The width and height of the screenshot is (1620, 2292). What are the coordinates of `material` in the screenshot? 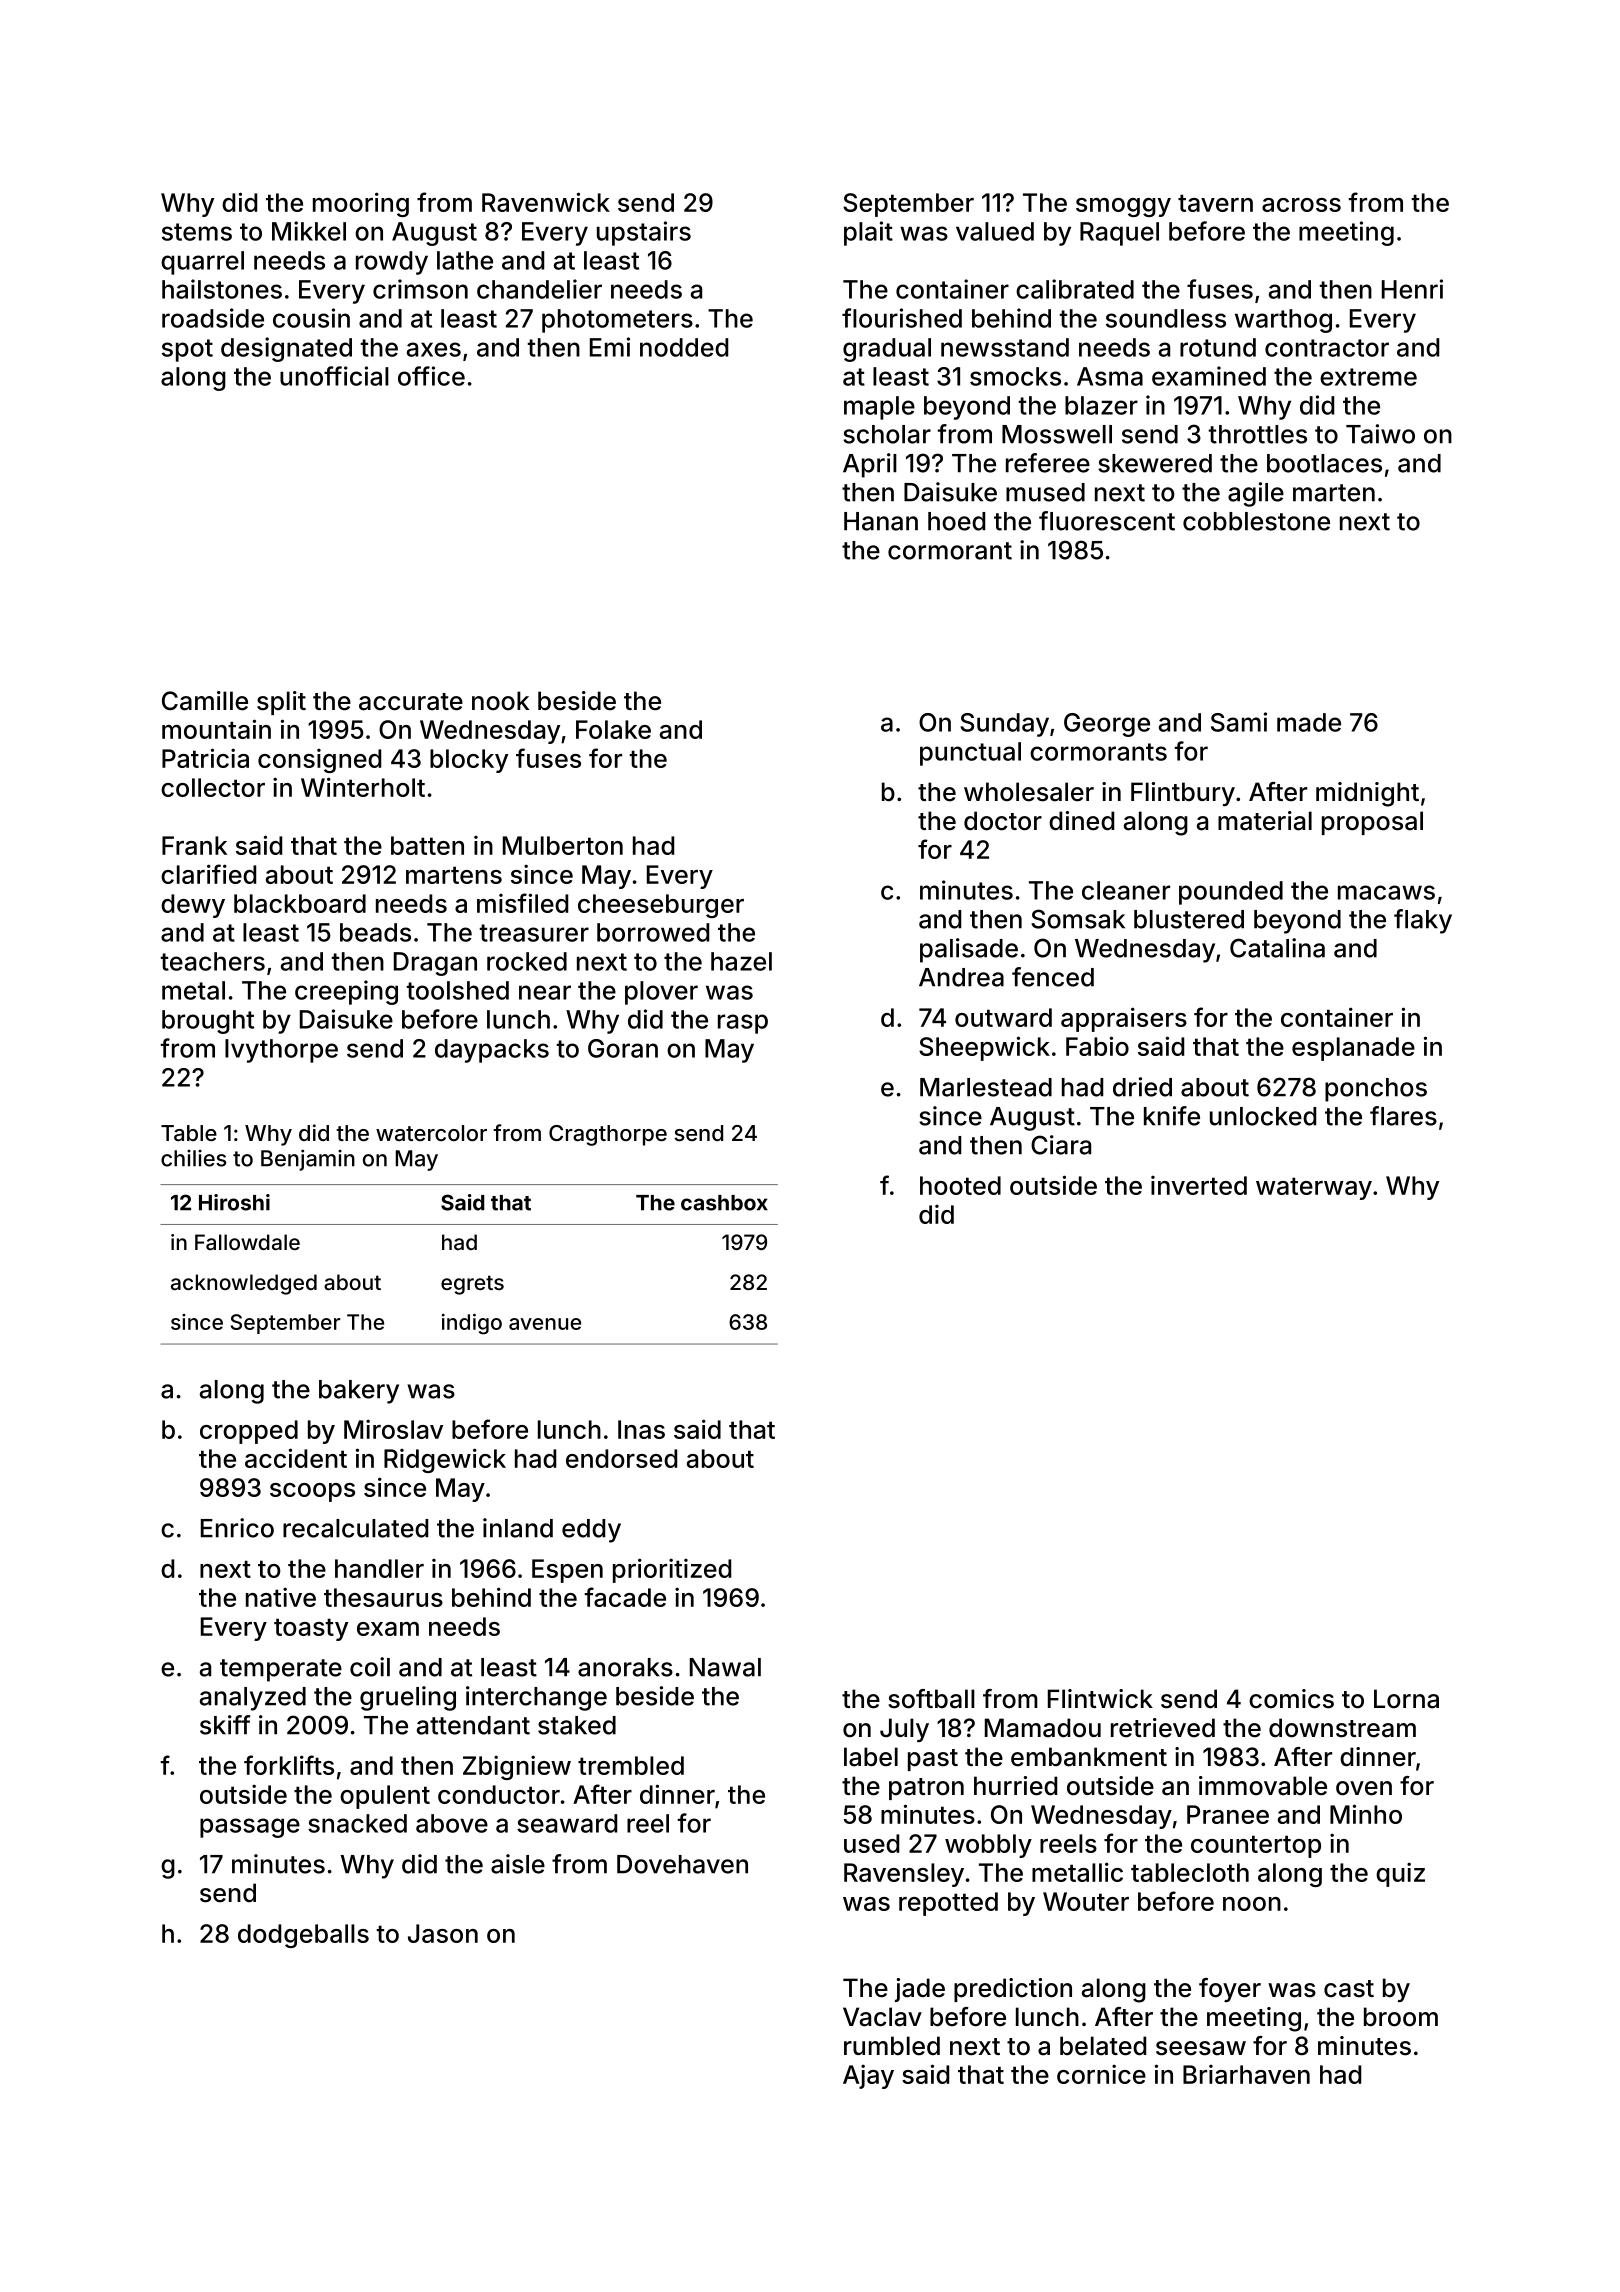 It's located at (1265, 821).
